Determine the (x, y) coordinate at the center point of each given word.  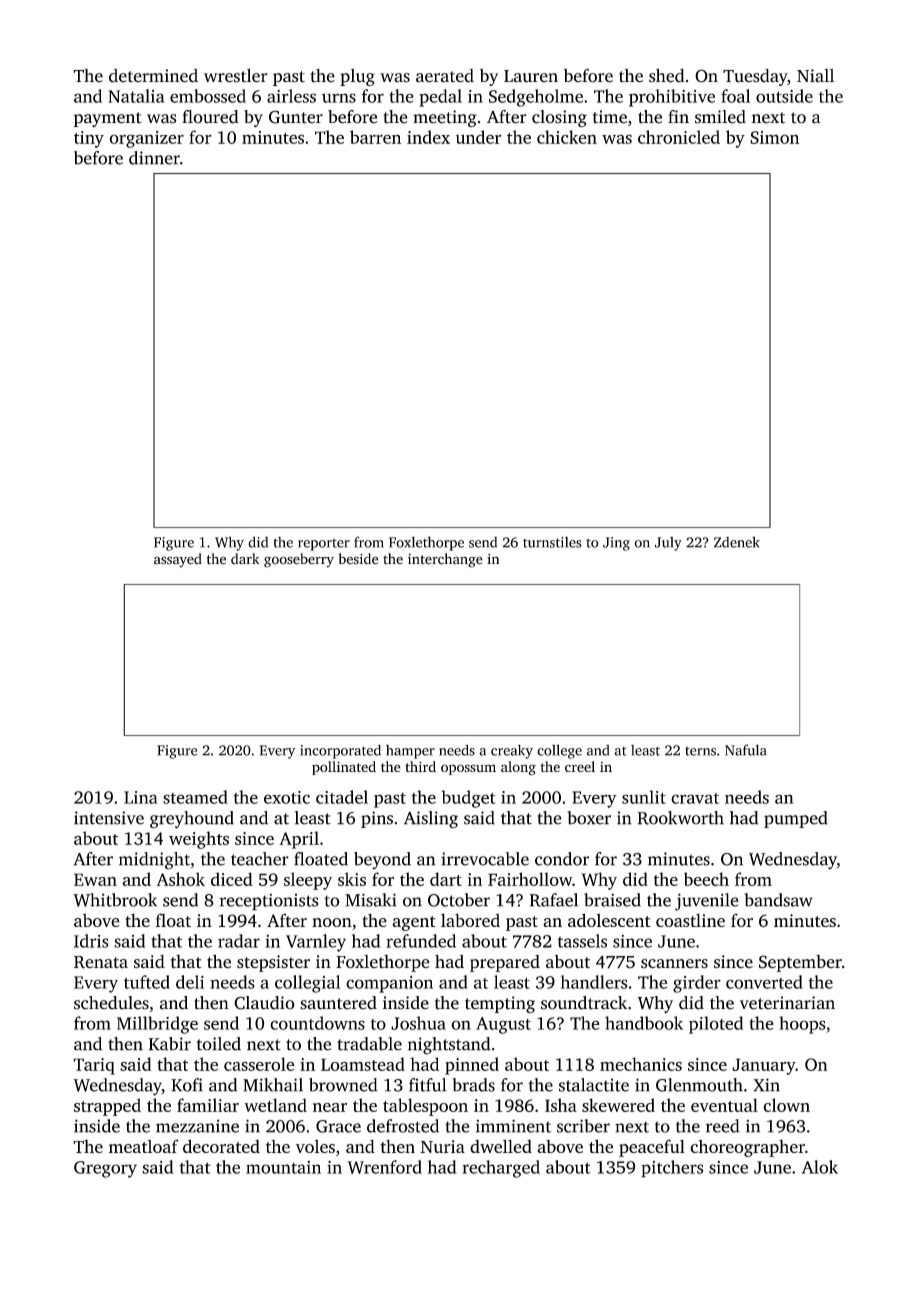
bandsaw (778, 900)
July (668, 544)
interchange (445, 560)
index (428, 137)
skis (352, 879)
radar (239, 941)
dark (245, 558)
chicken (567, 137)
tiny (89, 139)
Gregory (105, 1169)
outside (784, 96)
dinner (154, 158)
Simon (774, 137)
